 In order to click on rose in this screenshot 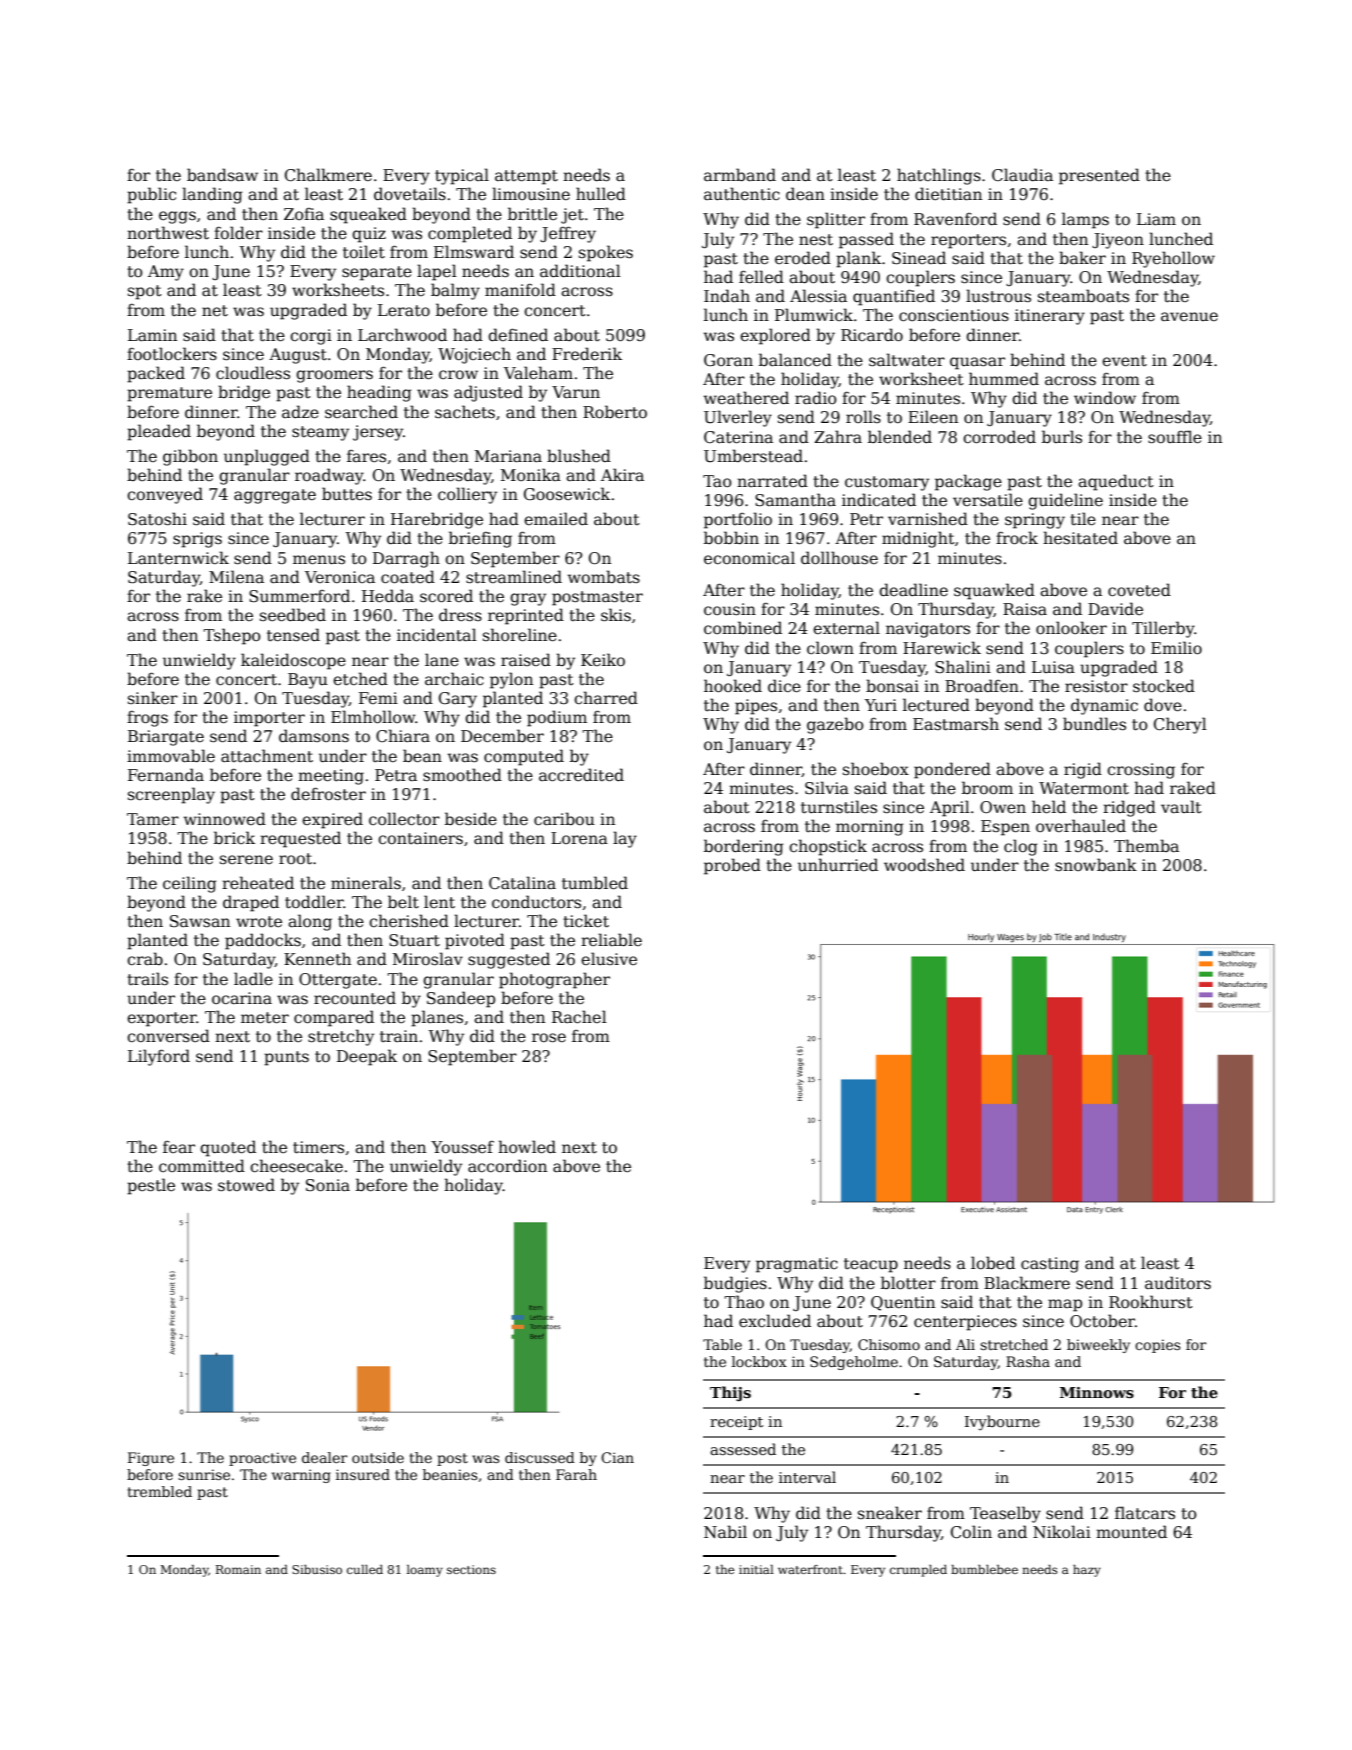, I will do `click(549, 1037)`.
